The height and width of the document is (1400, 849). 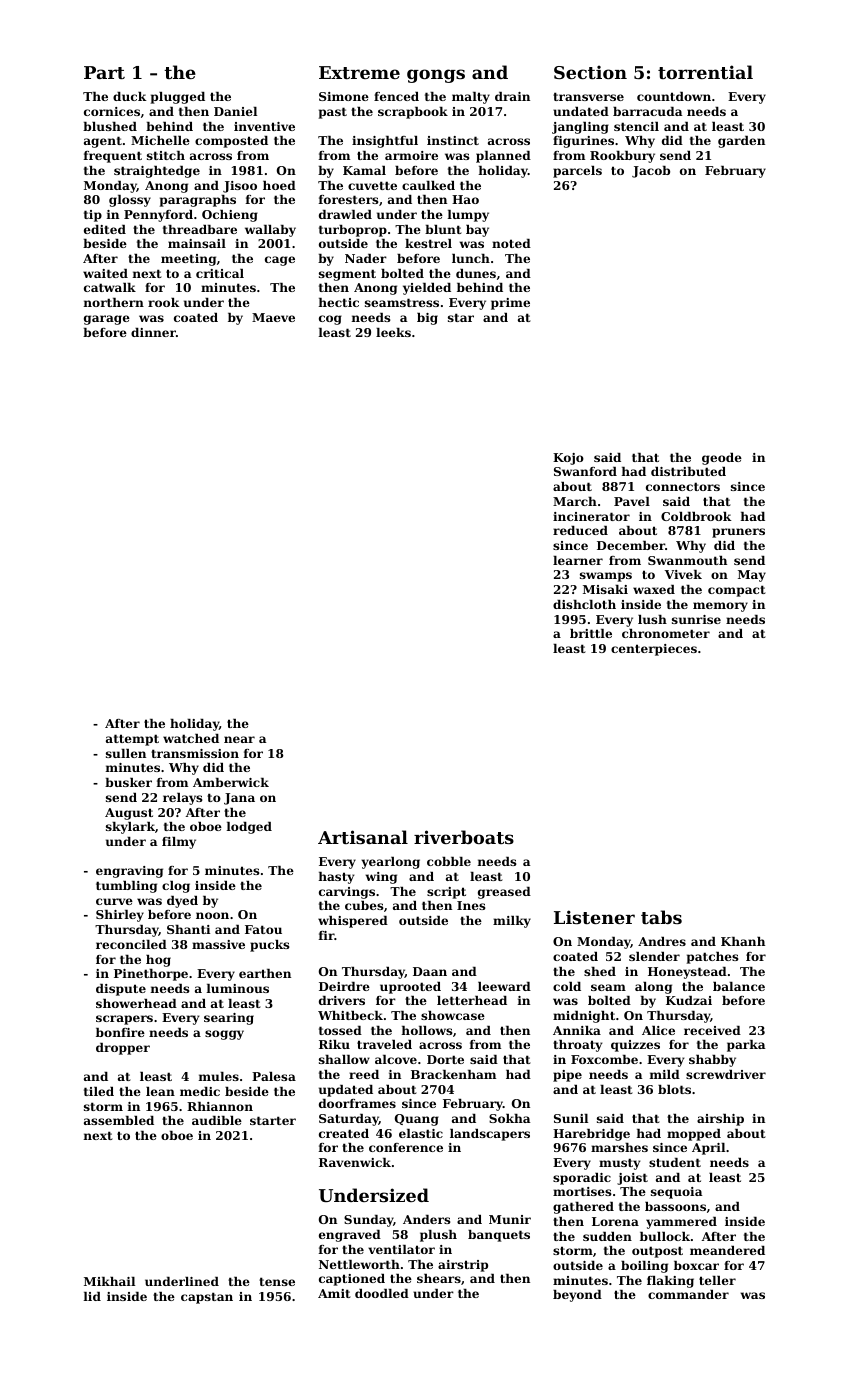 What do you see at coordinates (578, 560) in the document?
I see `learner` at bounding box center [578, 560].
